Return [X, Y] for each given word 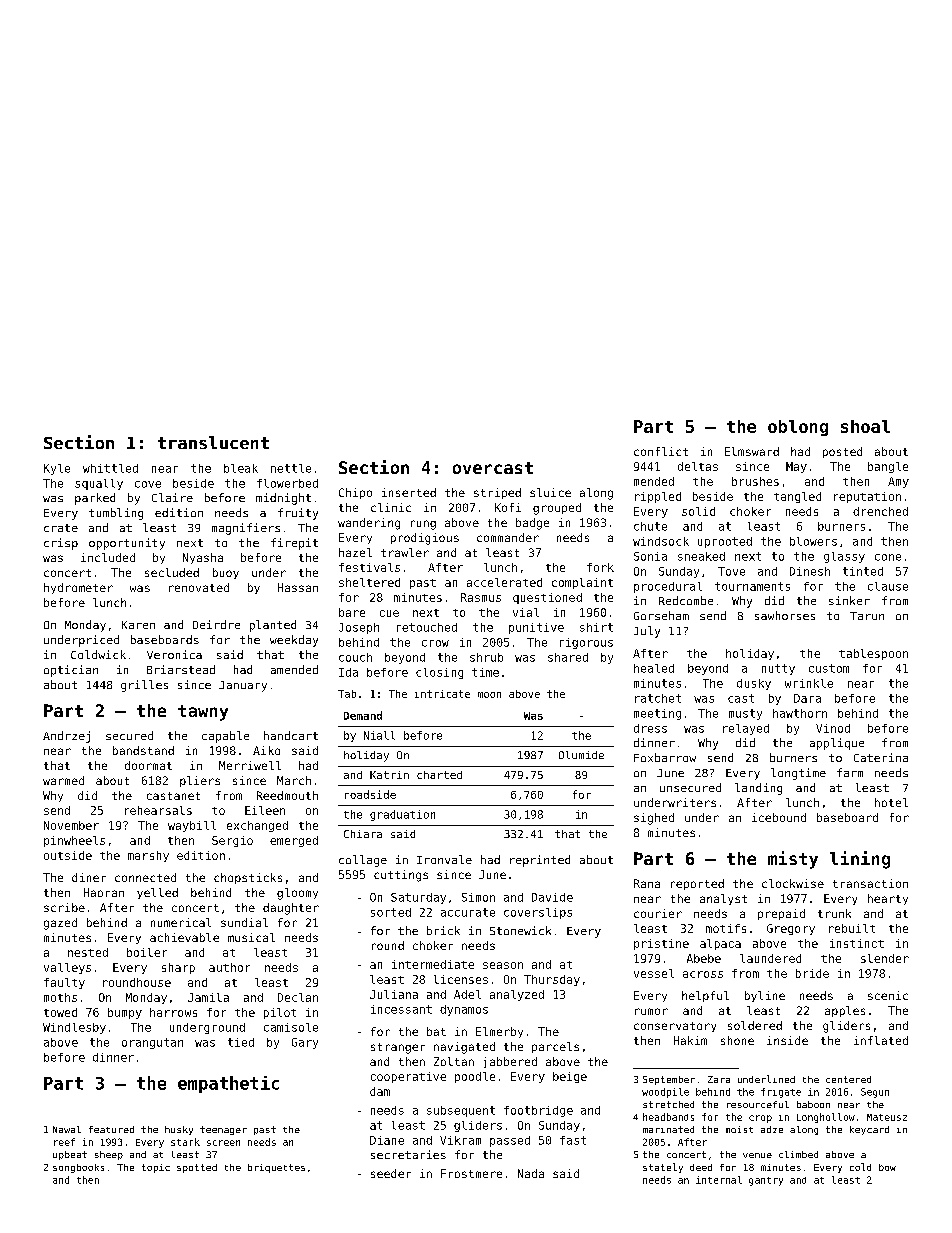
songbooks [78, 1168]
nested [88, 952]
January [243, 686]
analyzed [517, 995]
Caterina [881, 757]
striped [497, 493]
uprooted [725, 542]
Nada [531, 1173]
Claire [172, 497]
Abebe [704, 958]
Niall [379, 735]
